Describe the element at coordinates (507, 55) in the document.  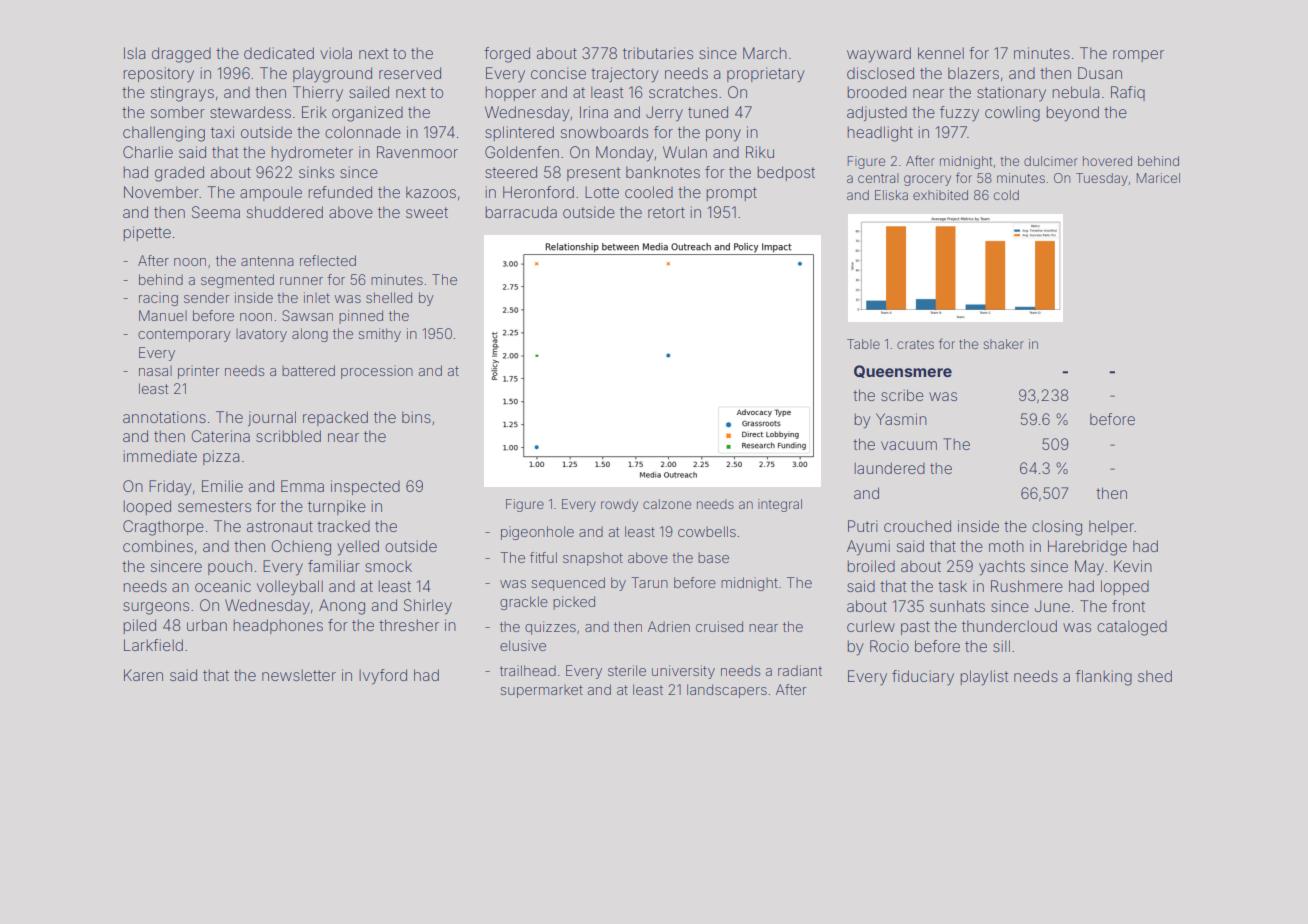
I see `forged` at that location.
